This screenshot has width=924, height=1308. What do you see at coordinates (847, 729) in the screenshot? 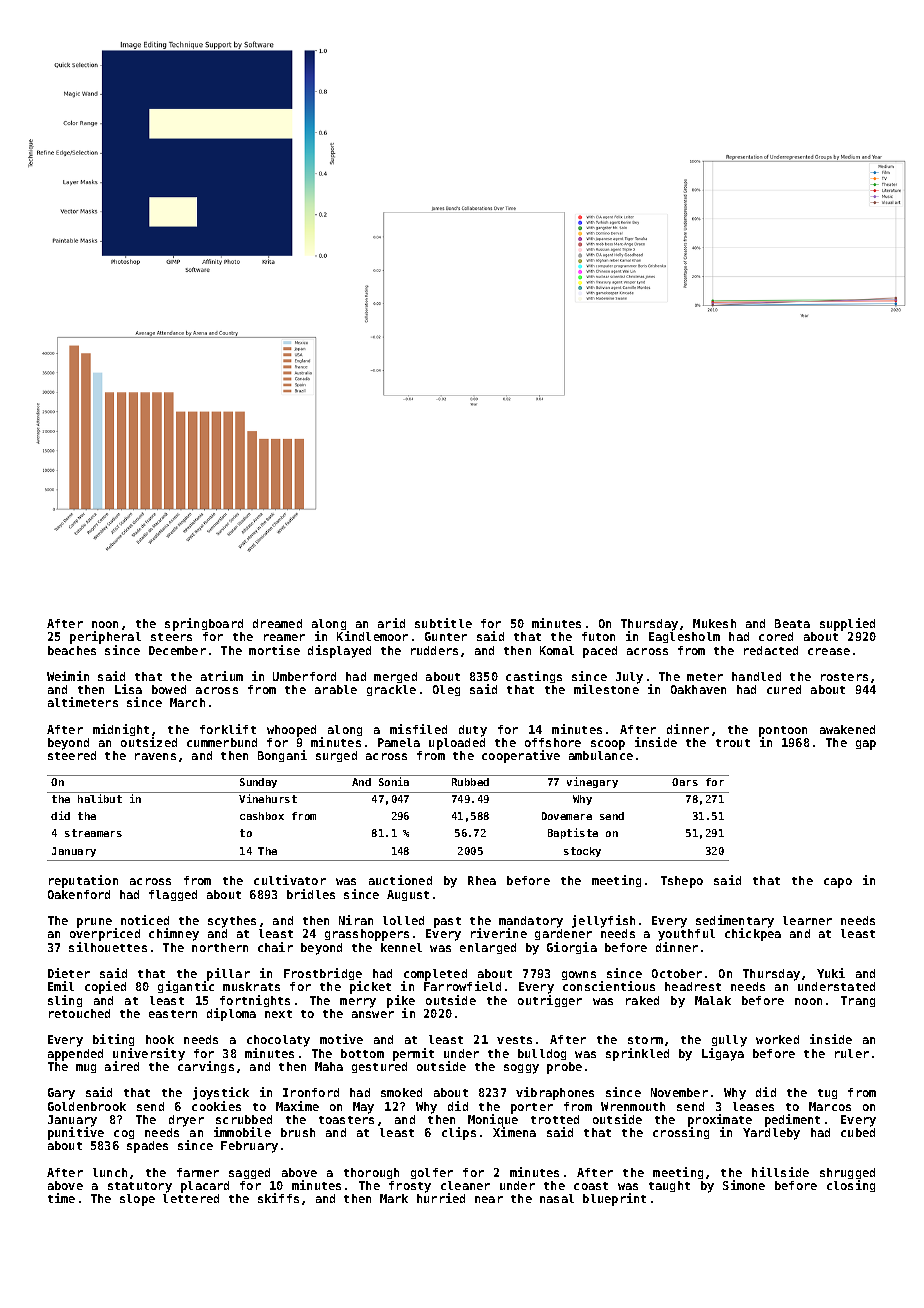
I see `awakened` at bounding box center [847, 729].
